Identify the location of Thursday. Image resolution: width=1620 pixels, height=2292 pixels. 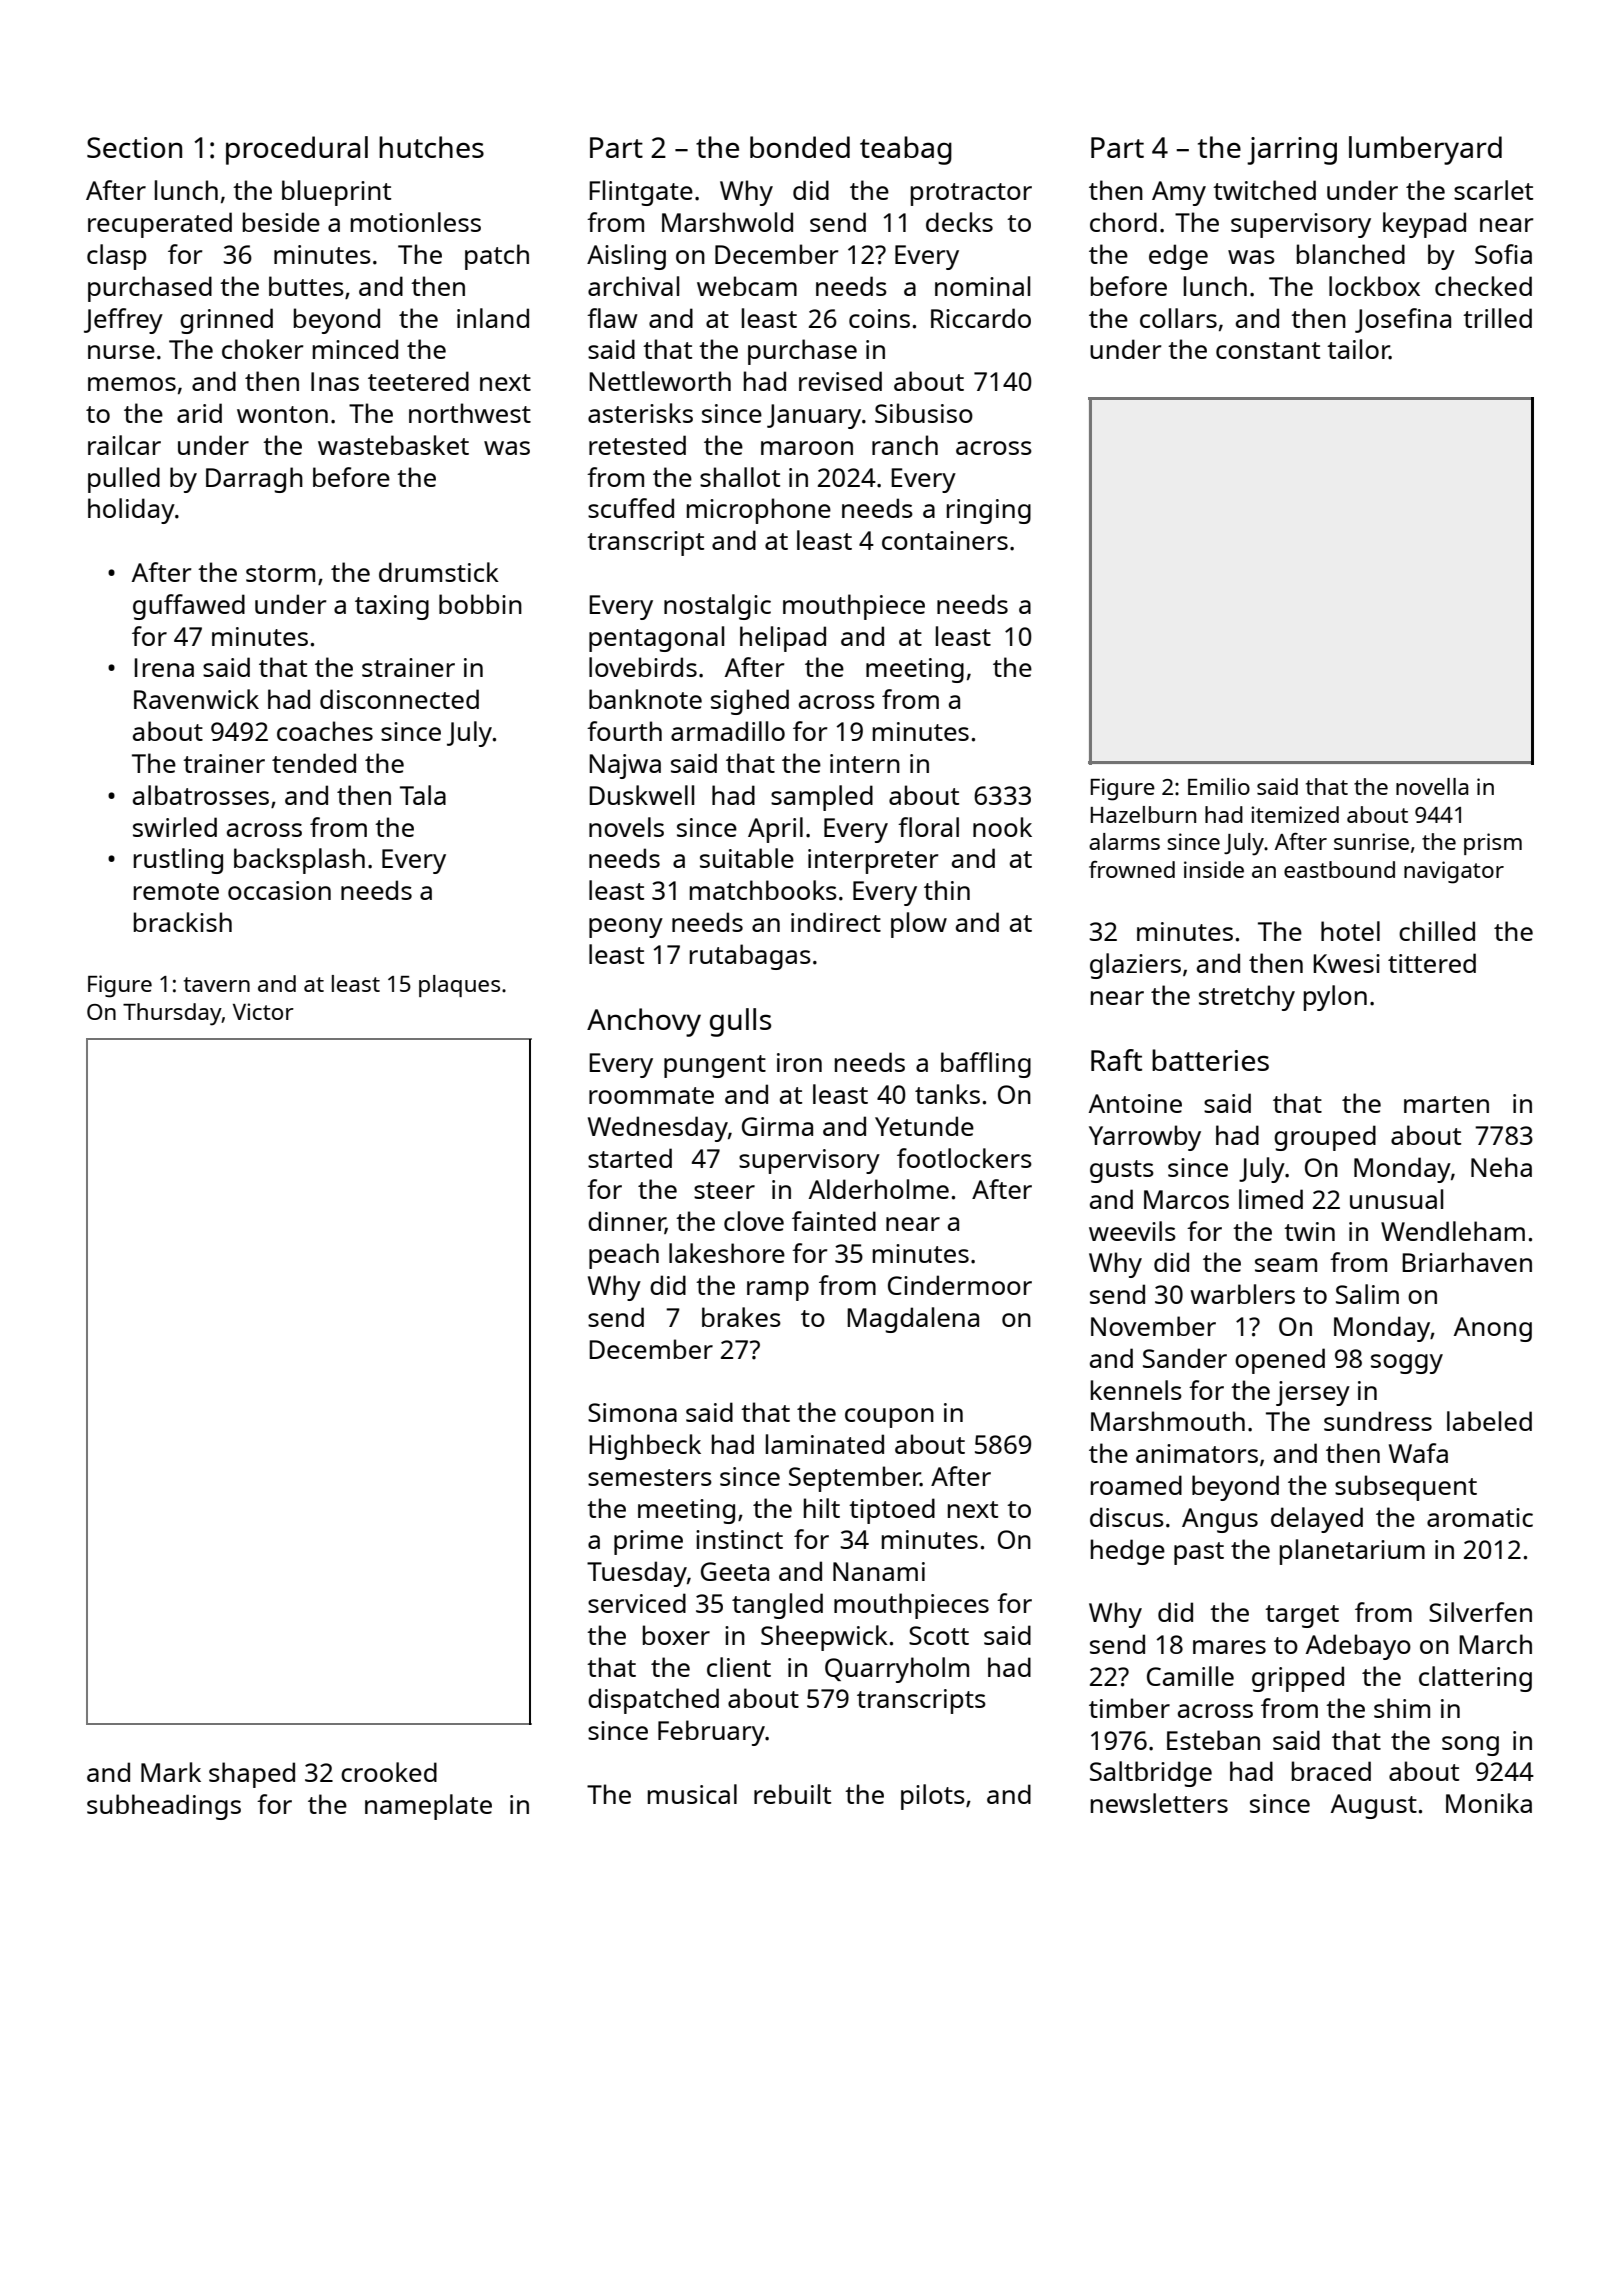
(172, 1014).
